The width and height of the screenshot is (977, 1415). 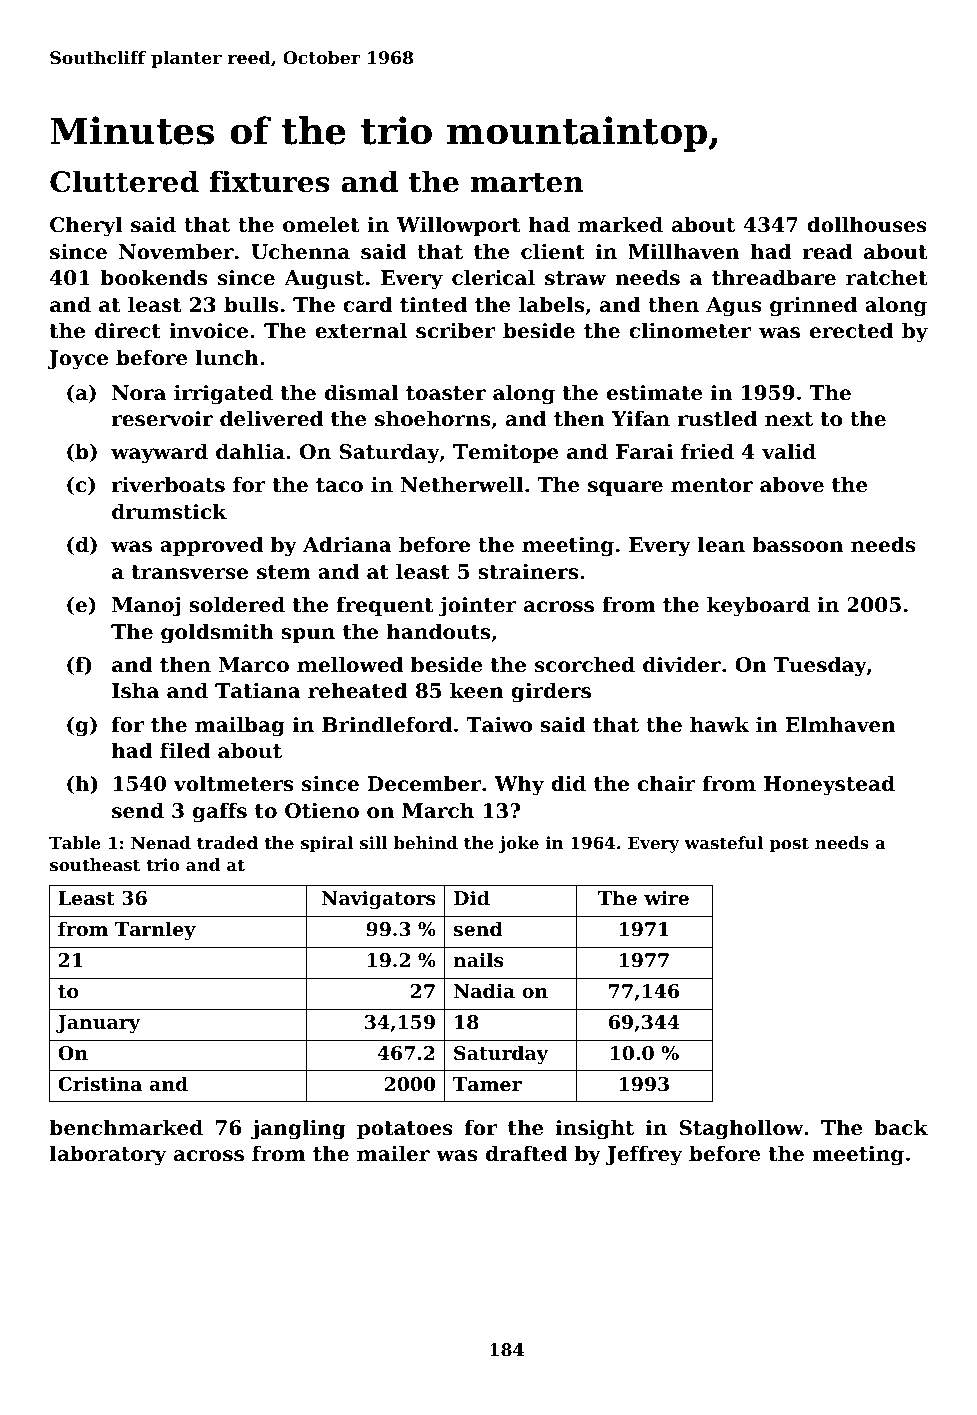 What do you see at coordinates (347, 544) in the screenshot?
I see `Adriana` at bounding box center [347, 544].
